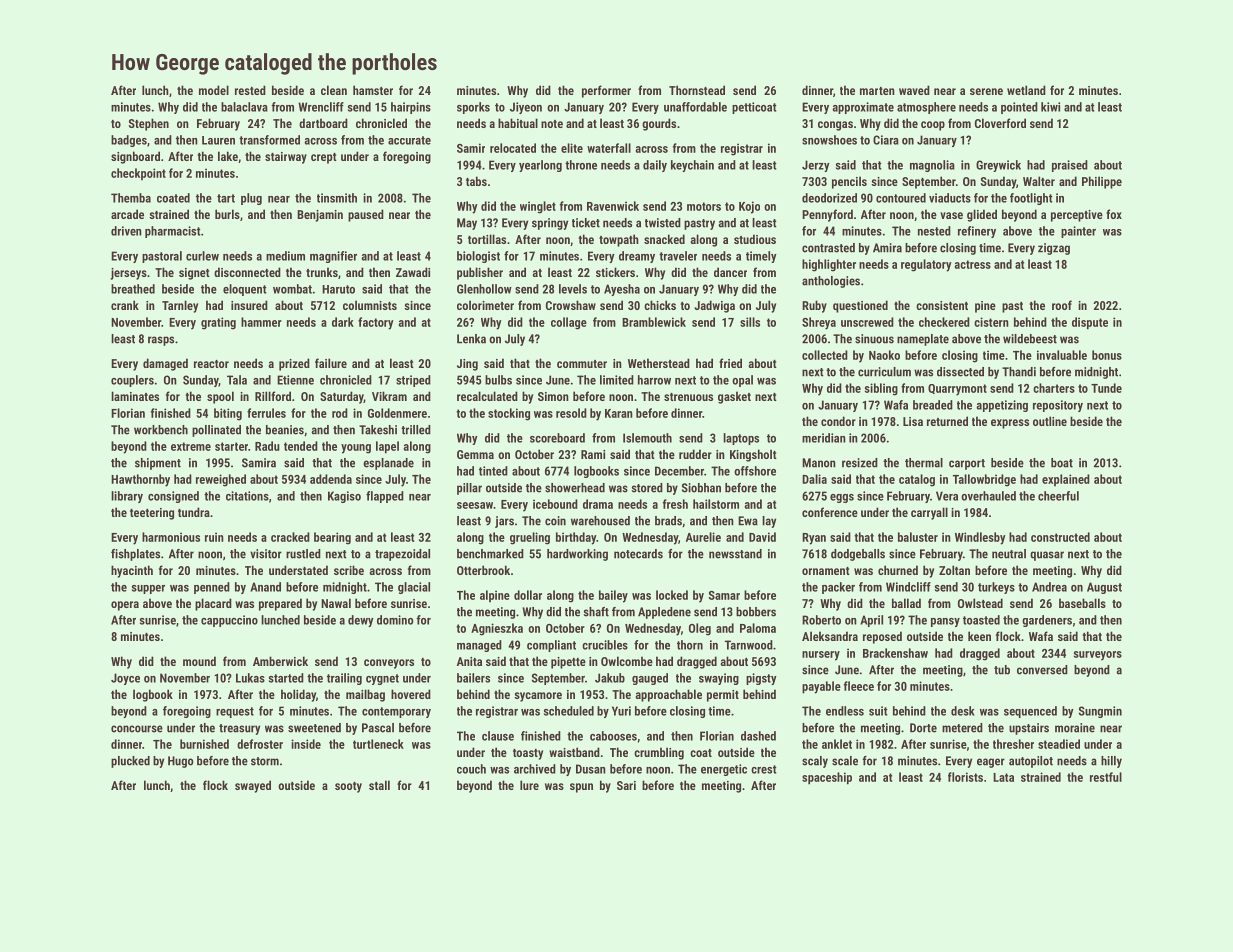  I want to click on waterfall, so click(609, 148).
